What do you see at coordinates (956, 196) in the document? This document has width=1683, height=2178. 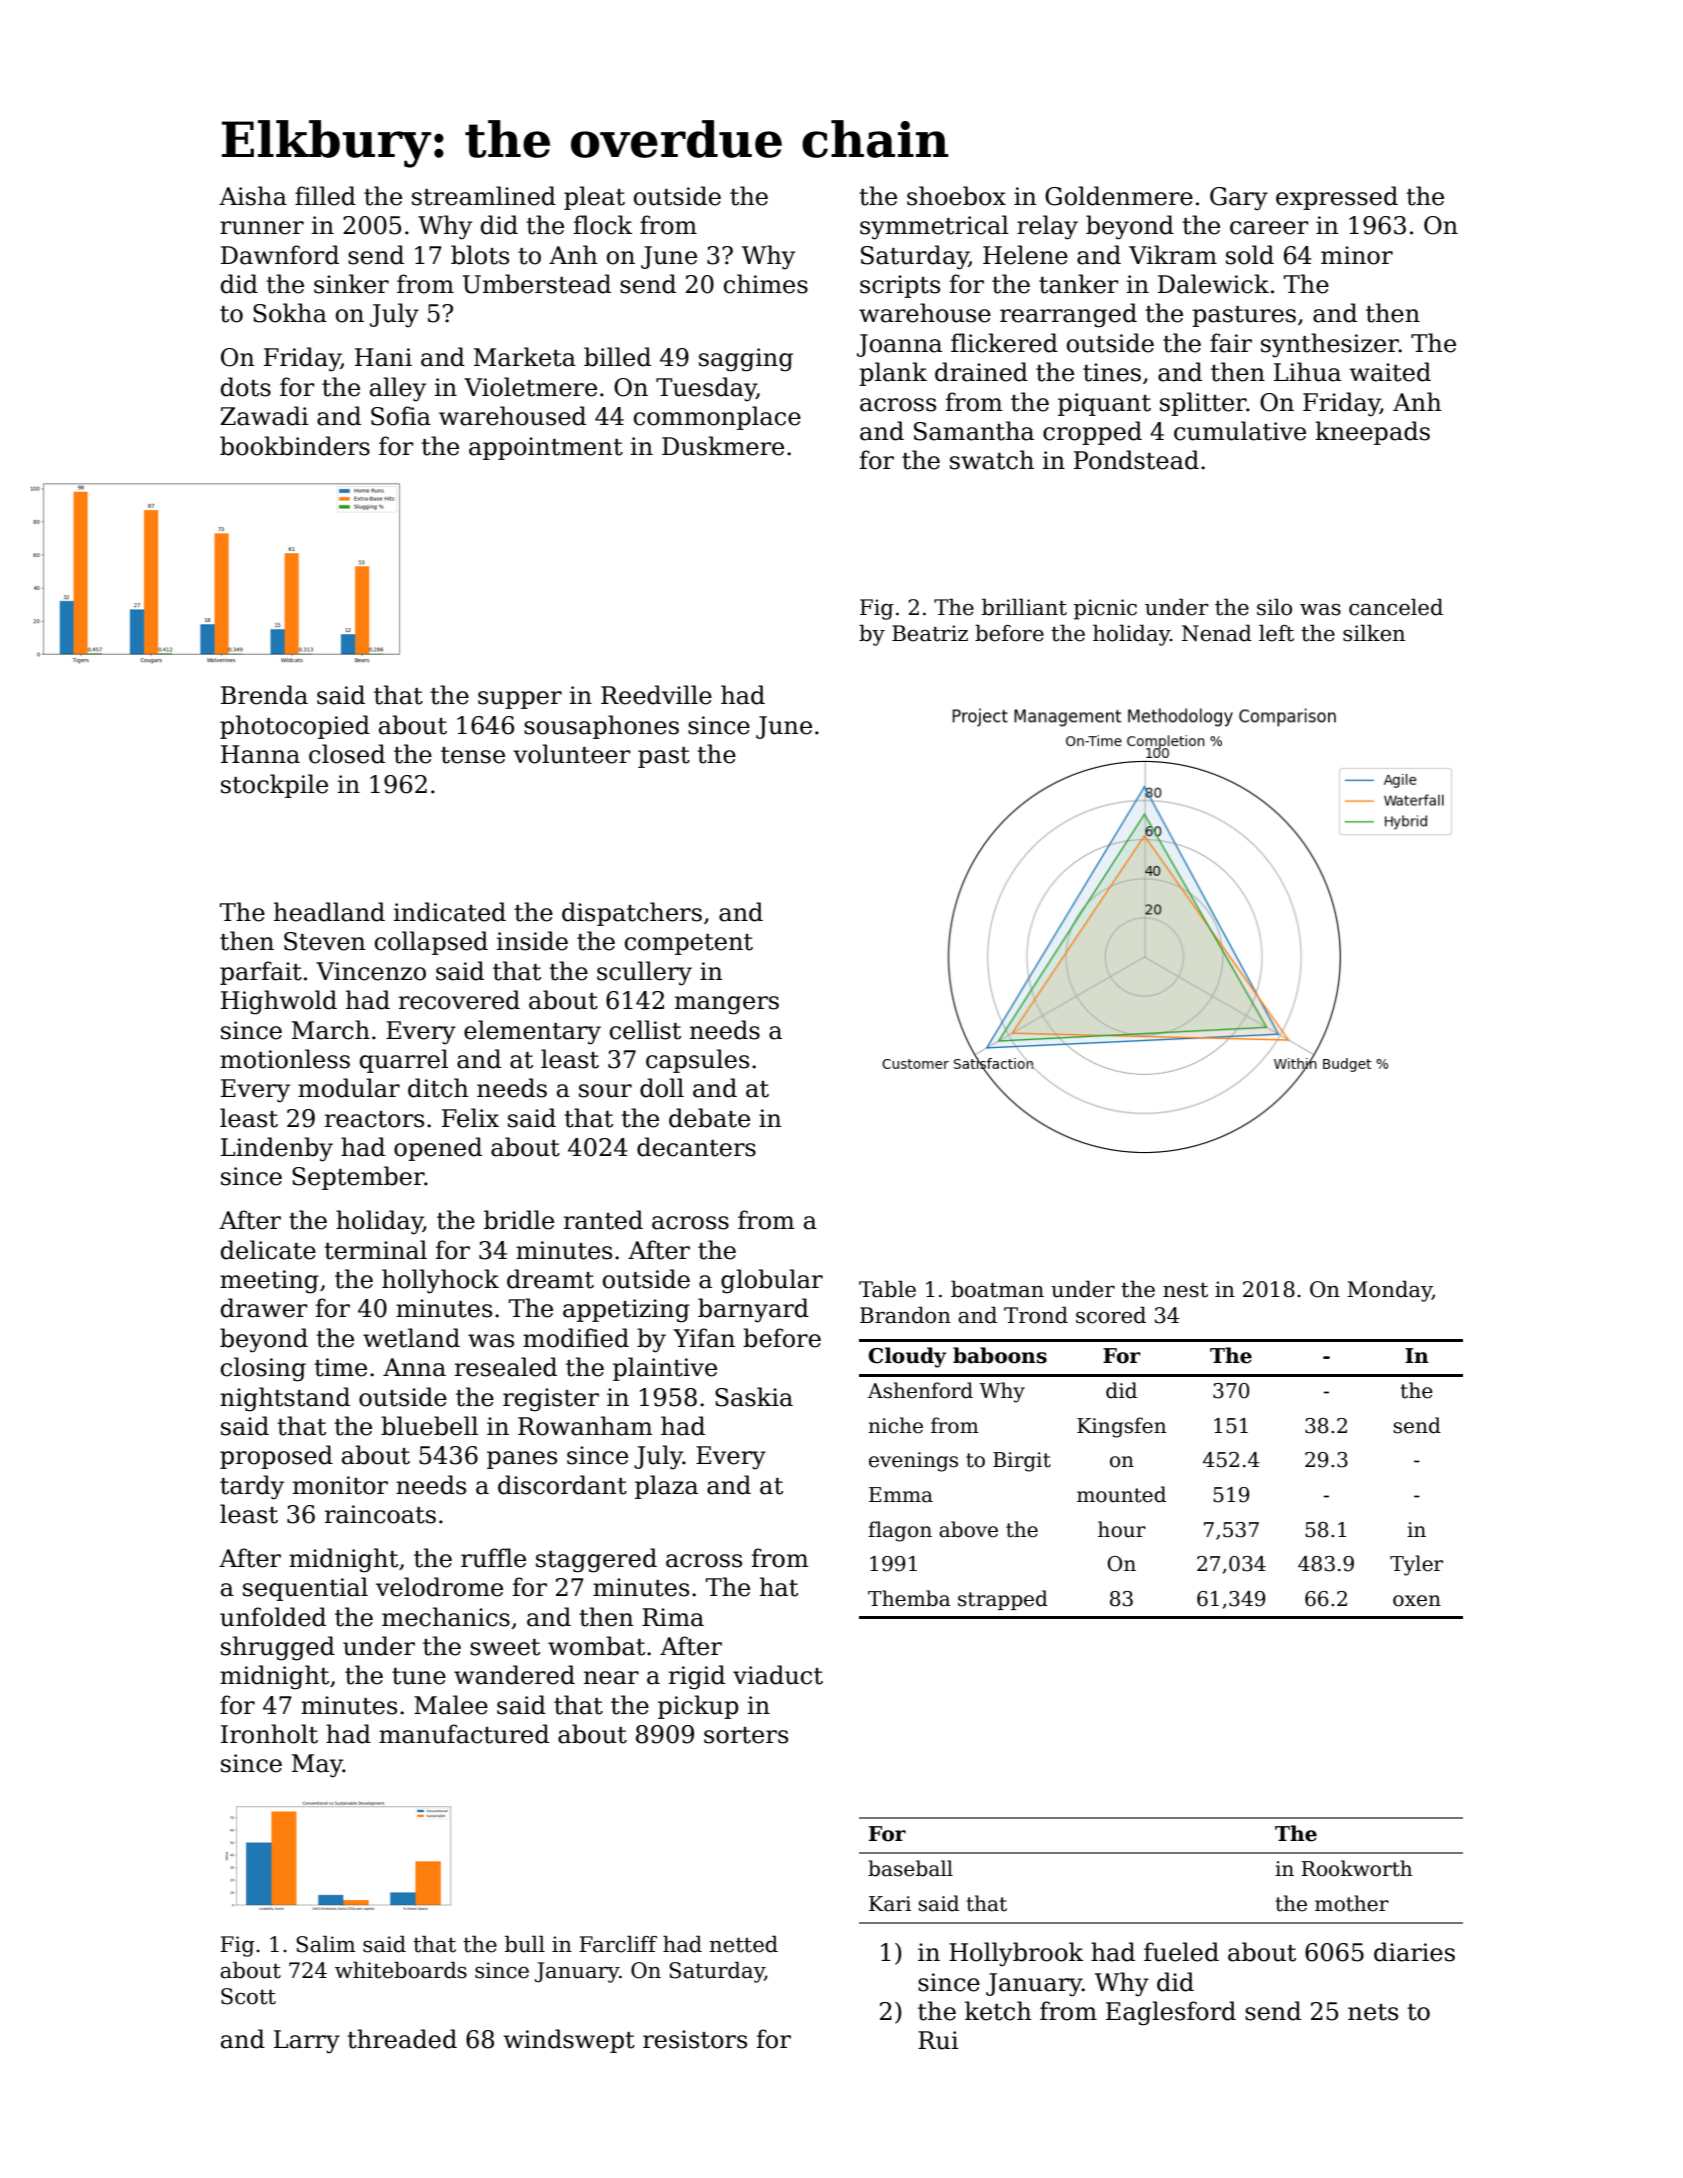 I see `shoebox` at bounding box center [956, 196].
